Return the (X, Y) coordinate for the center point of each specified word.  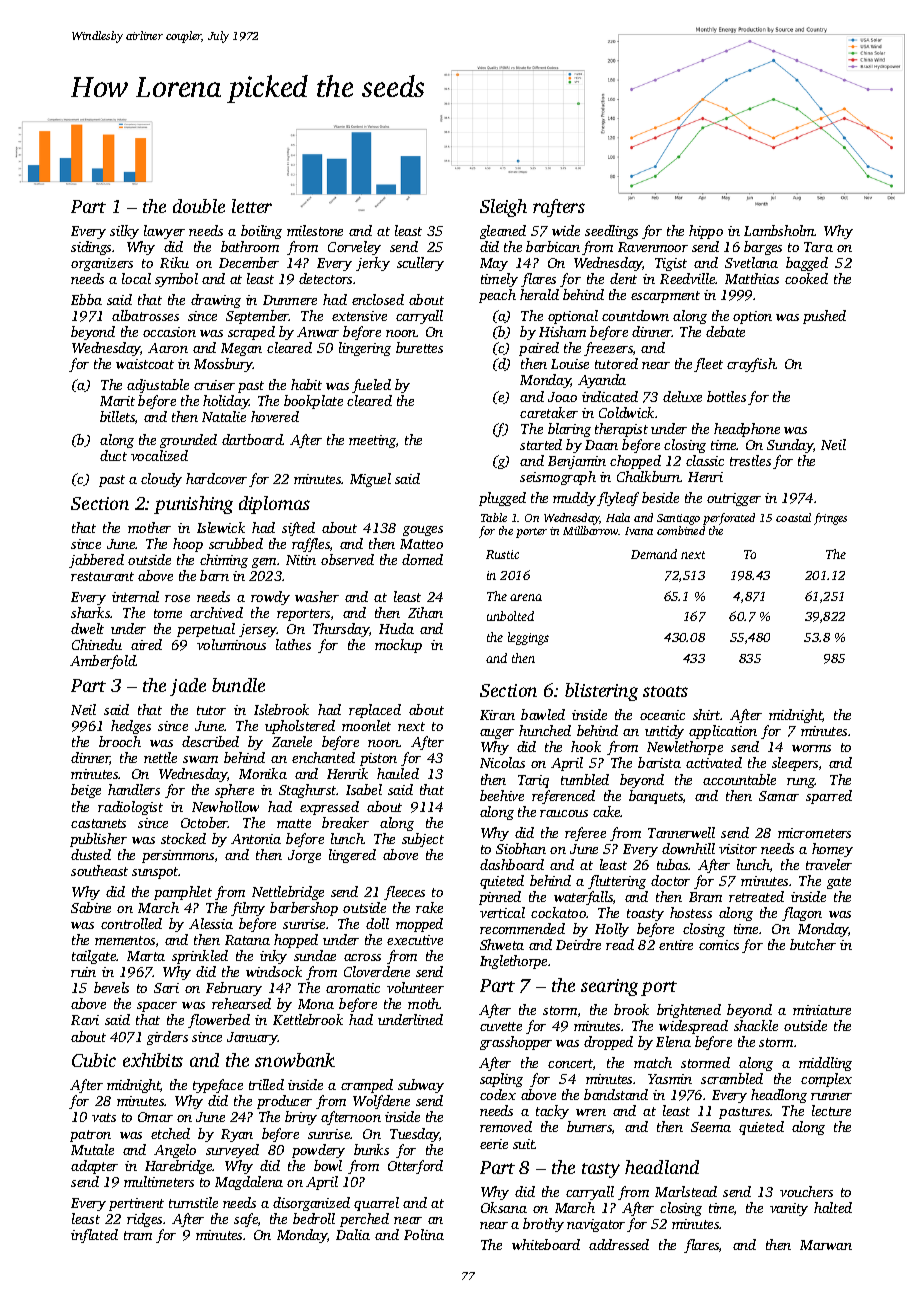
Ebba (86, 299)
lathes (293, 644)
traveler (829, 864)
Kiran (497, 715)
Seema (711, 1127)
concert (570, 1063)
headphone (747, 430)
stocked (183, 838)
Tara (818, 247)
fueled (371, 386)
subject (423, 840)
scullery (420, 264)
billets (117, 416)
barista (659, 762)
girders (167, 1038)
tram (138, 1235)
